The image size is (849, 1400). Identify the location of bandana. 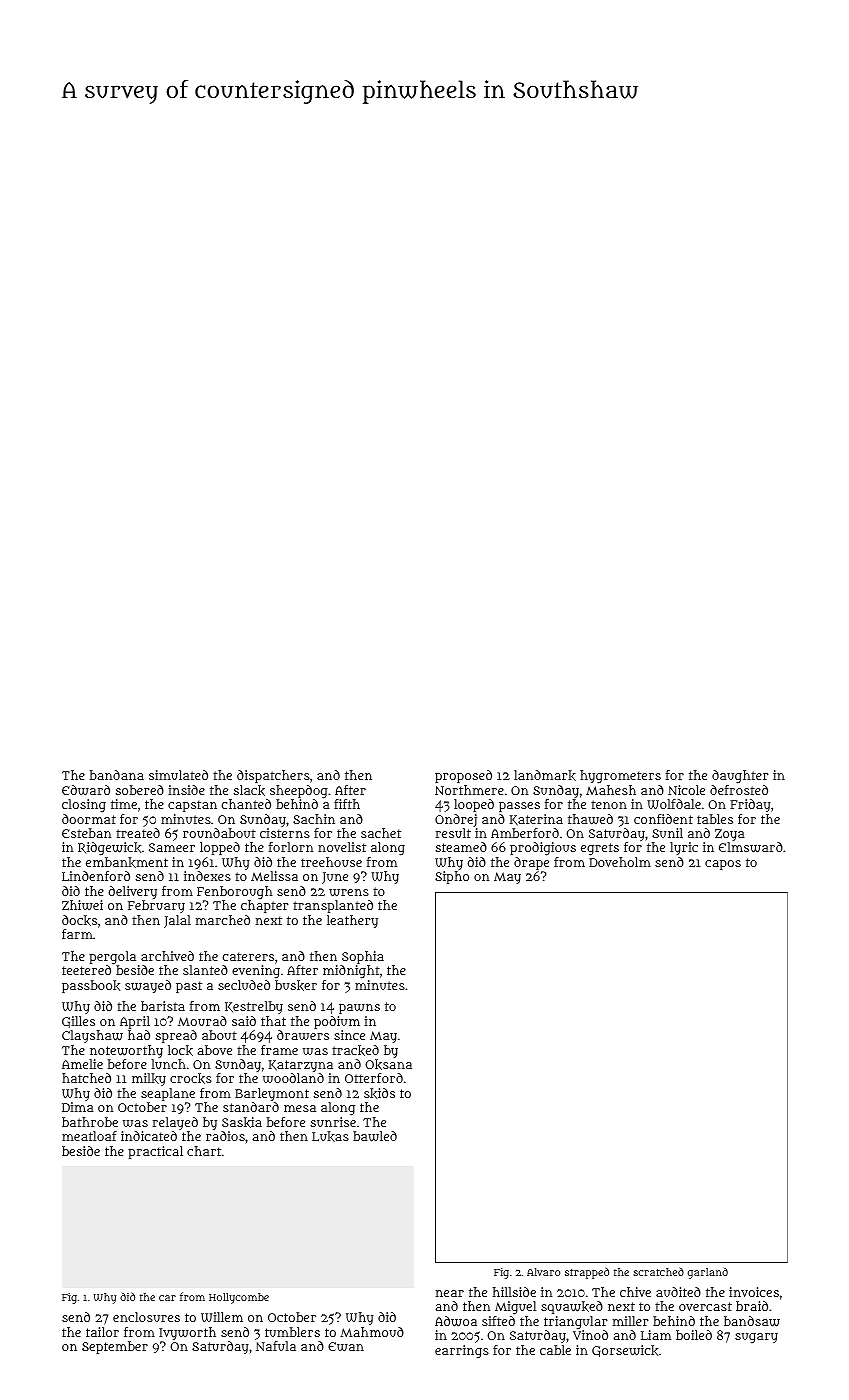
(117, 775).
